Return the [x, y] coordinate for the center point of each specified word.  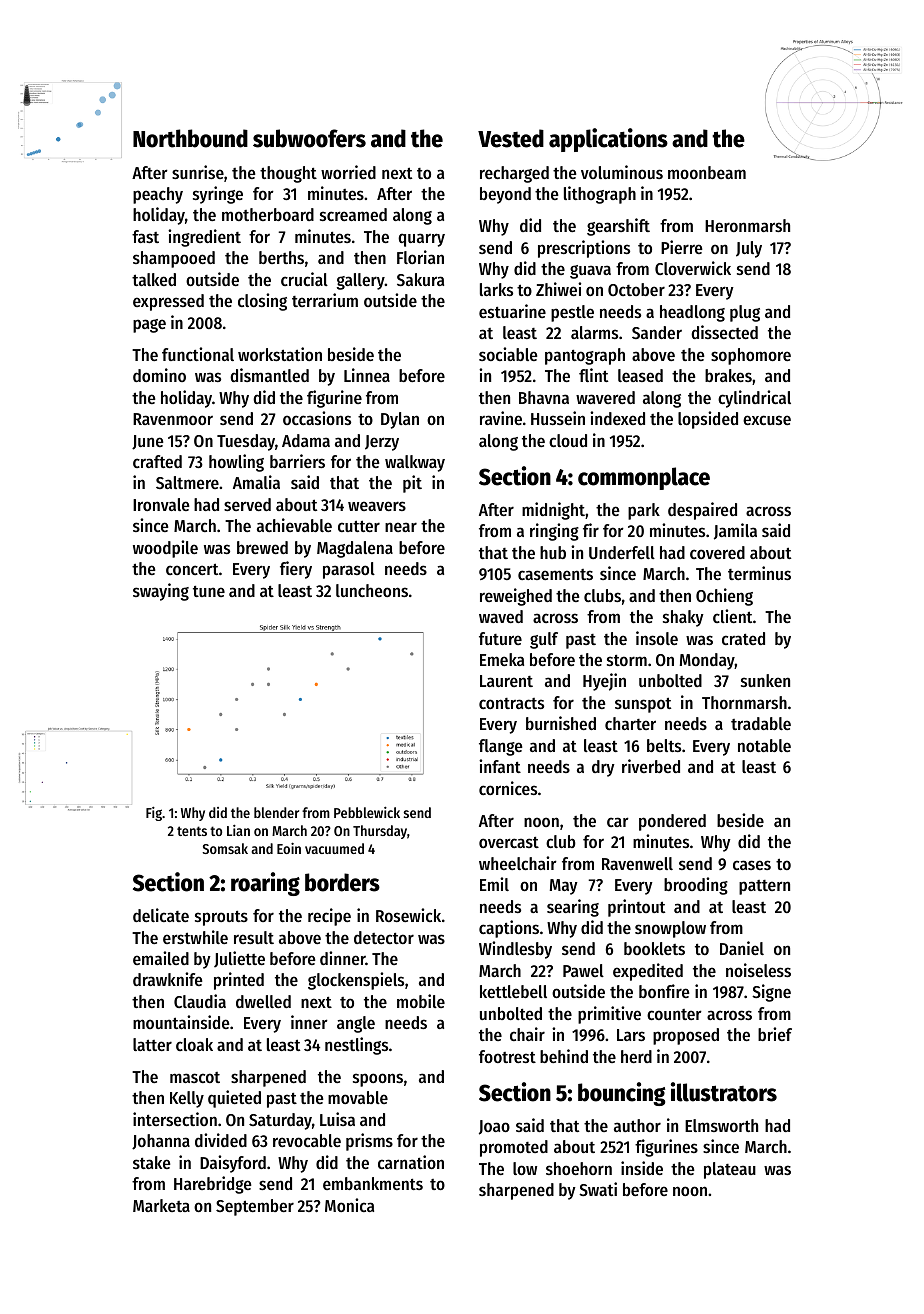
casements [555, 574]
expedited [648, 972]
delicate [161, 915]
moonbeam [707, 172]
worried [348, 172]
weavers [377, 506]
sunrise [198, 172]
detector [384, 937]
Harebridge [212, 1185]
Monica [349, 1205]
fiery [296, 570]
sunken [765, 680]
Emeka [502, 659]
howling [236, 463]
